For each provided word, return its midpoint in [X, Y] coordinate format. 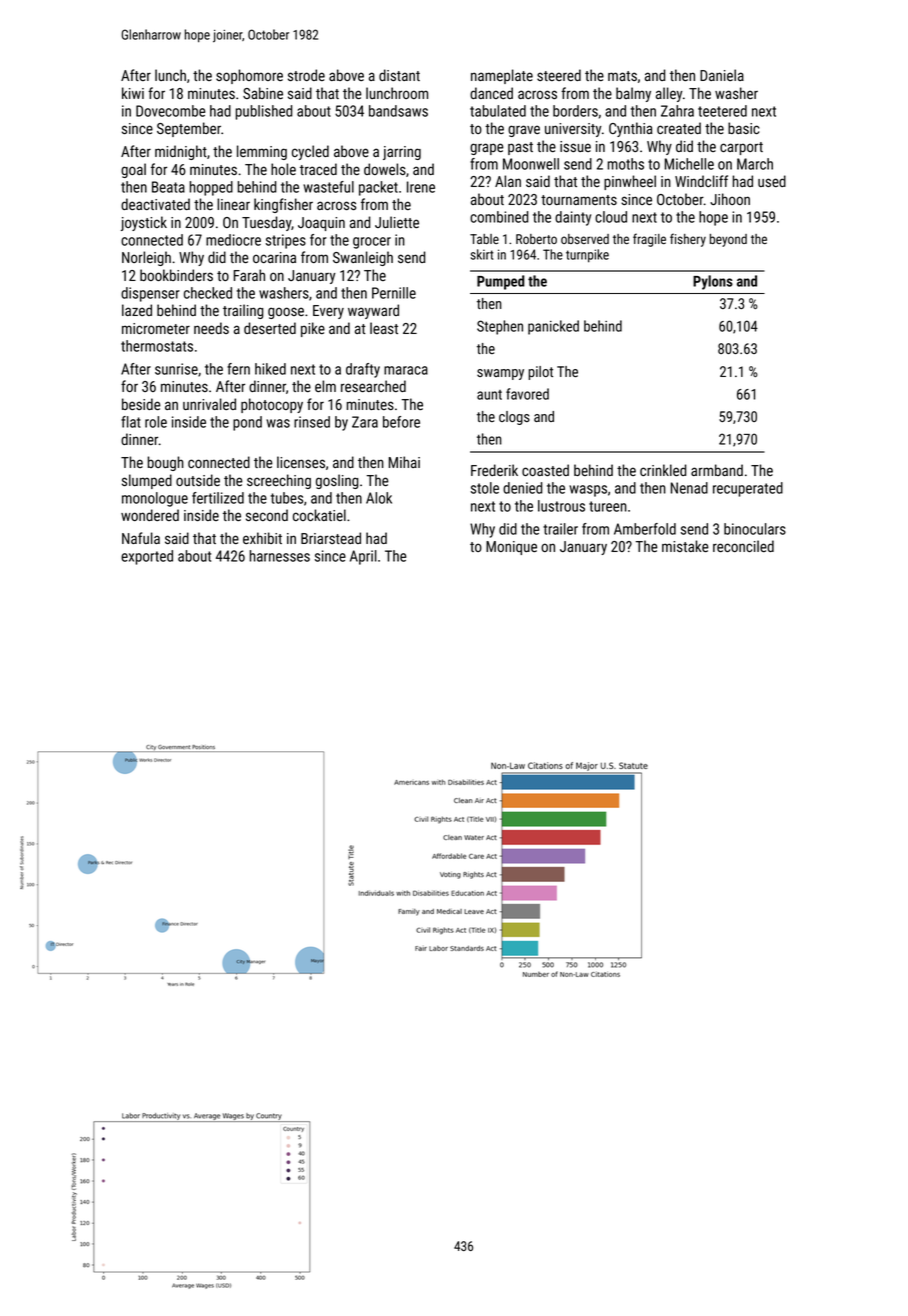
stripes [286, 241]
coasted [545, 470]
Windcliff [701, 181]
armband [717, 470]
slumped [147, 481]
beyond [728, 240]
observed [585, 239]
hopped [211, 188]
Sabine [263, 93]
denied [522, 488]
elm [325, 386]
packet [378, 188]
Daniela [722, 75]
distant [399, 75]
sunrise [176, 369]
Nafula [141, 538]
